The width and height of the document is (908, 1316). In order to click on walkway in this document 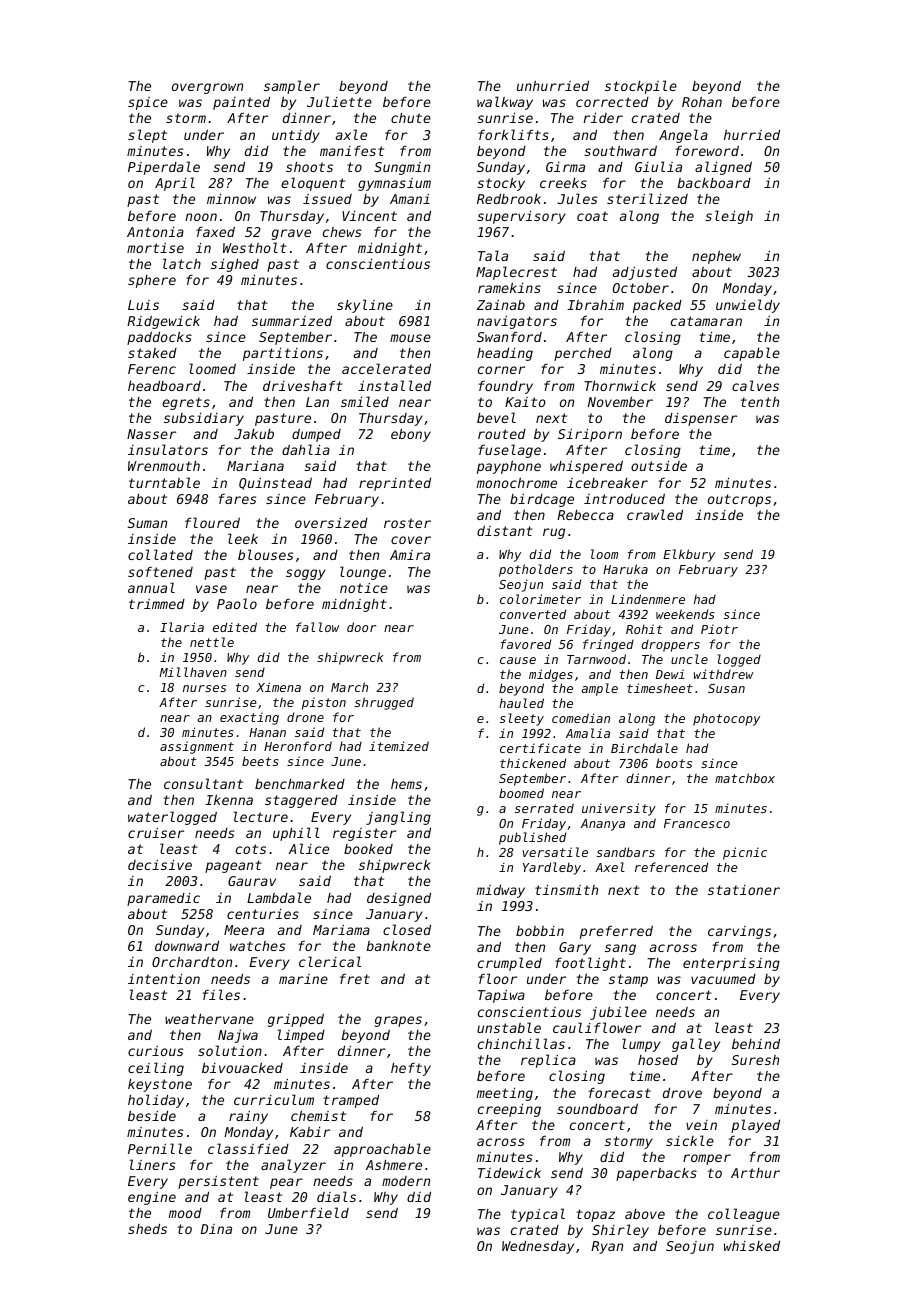, I will do `click(505, 103)`.
